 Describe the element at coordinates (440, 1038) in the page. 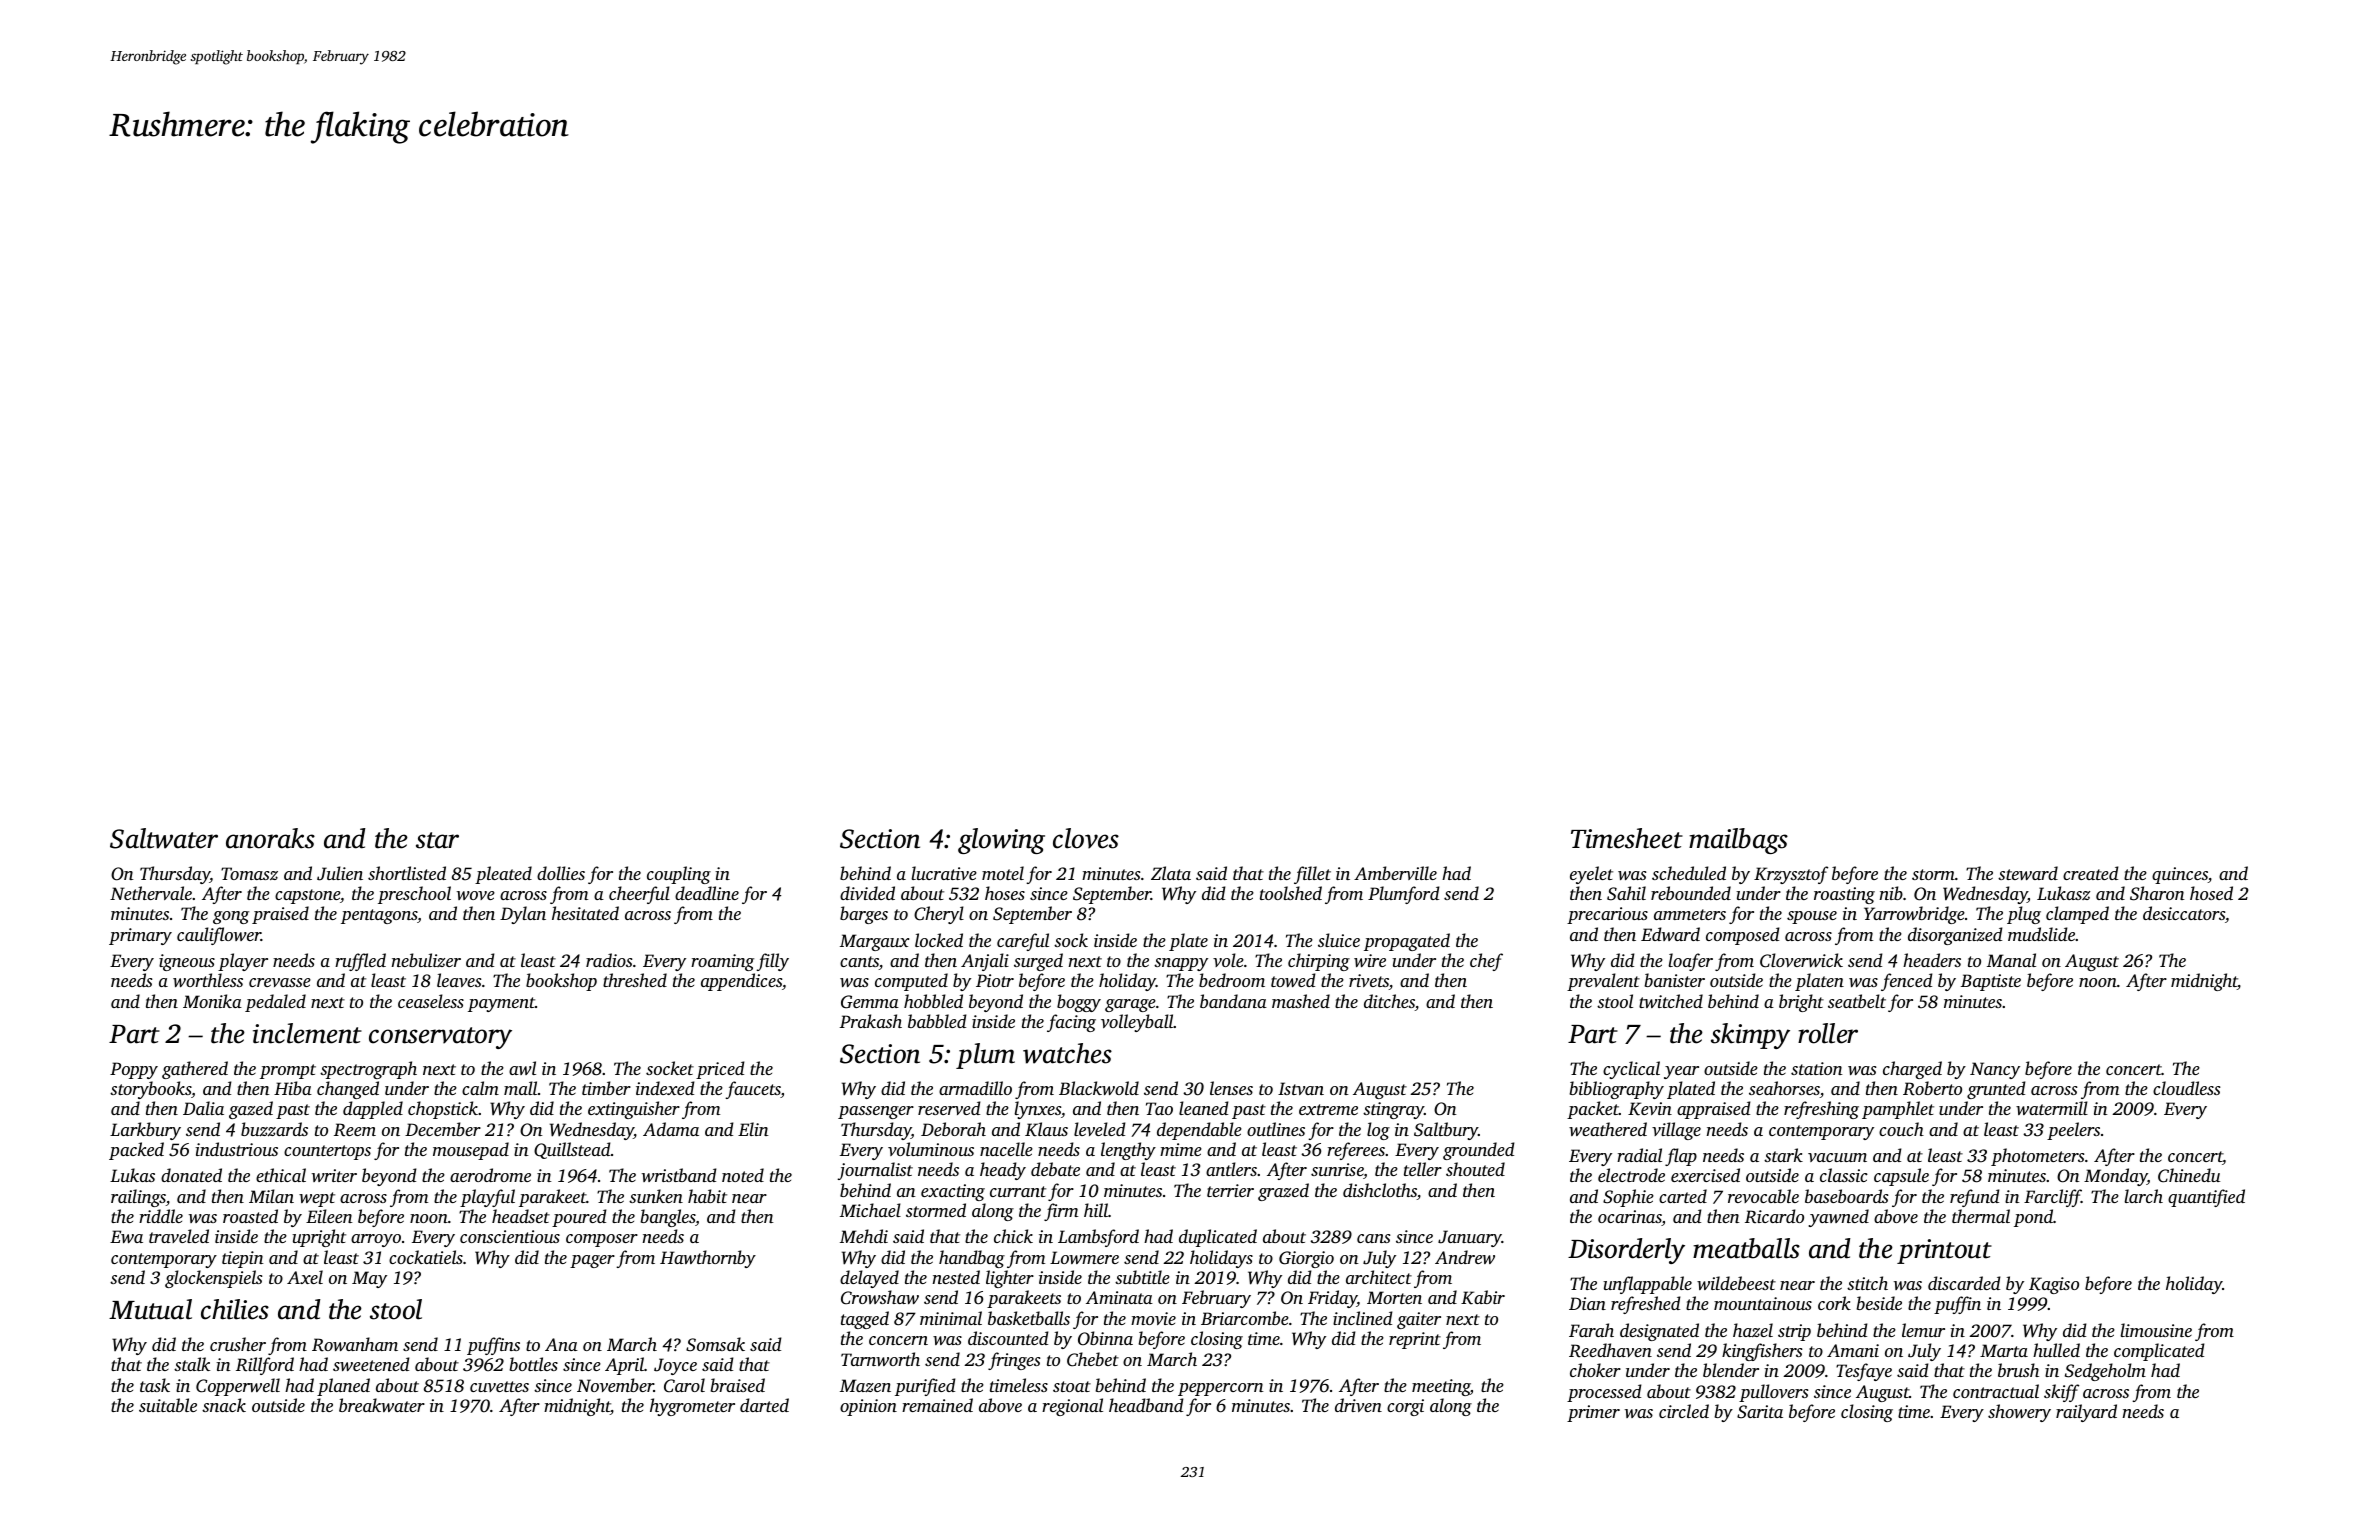

I see `conservatory` at that location.
